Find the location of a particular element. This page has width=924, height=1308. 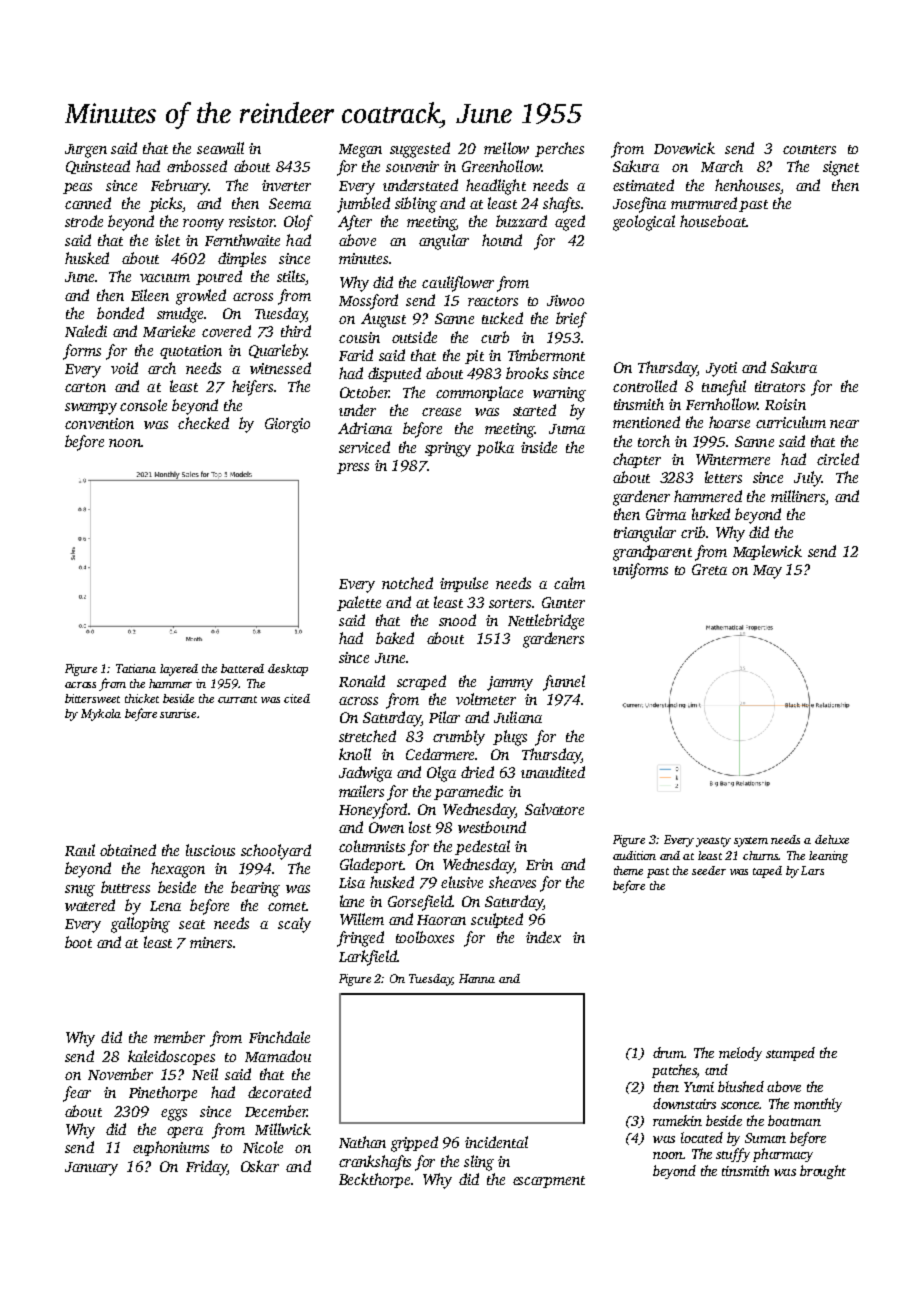

euphoniums is located at coordinates (171, 1148).
